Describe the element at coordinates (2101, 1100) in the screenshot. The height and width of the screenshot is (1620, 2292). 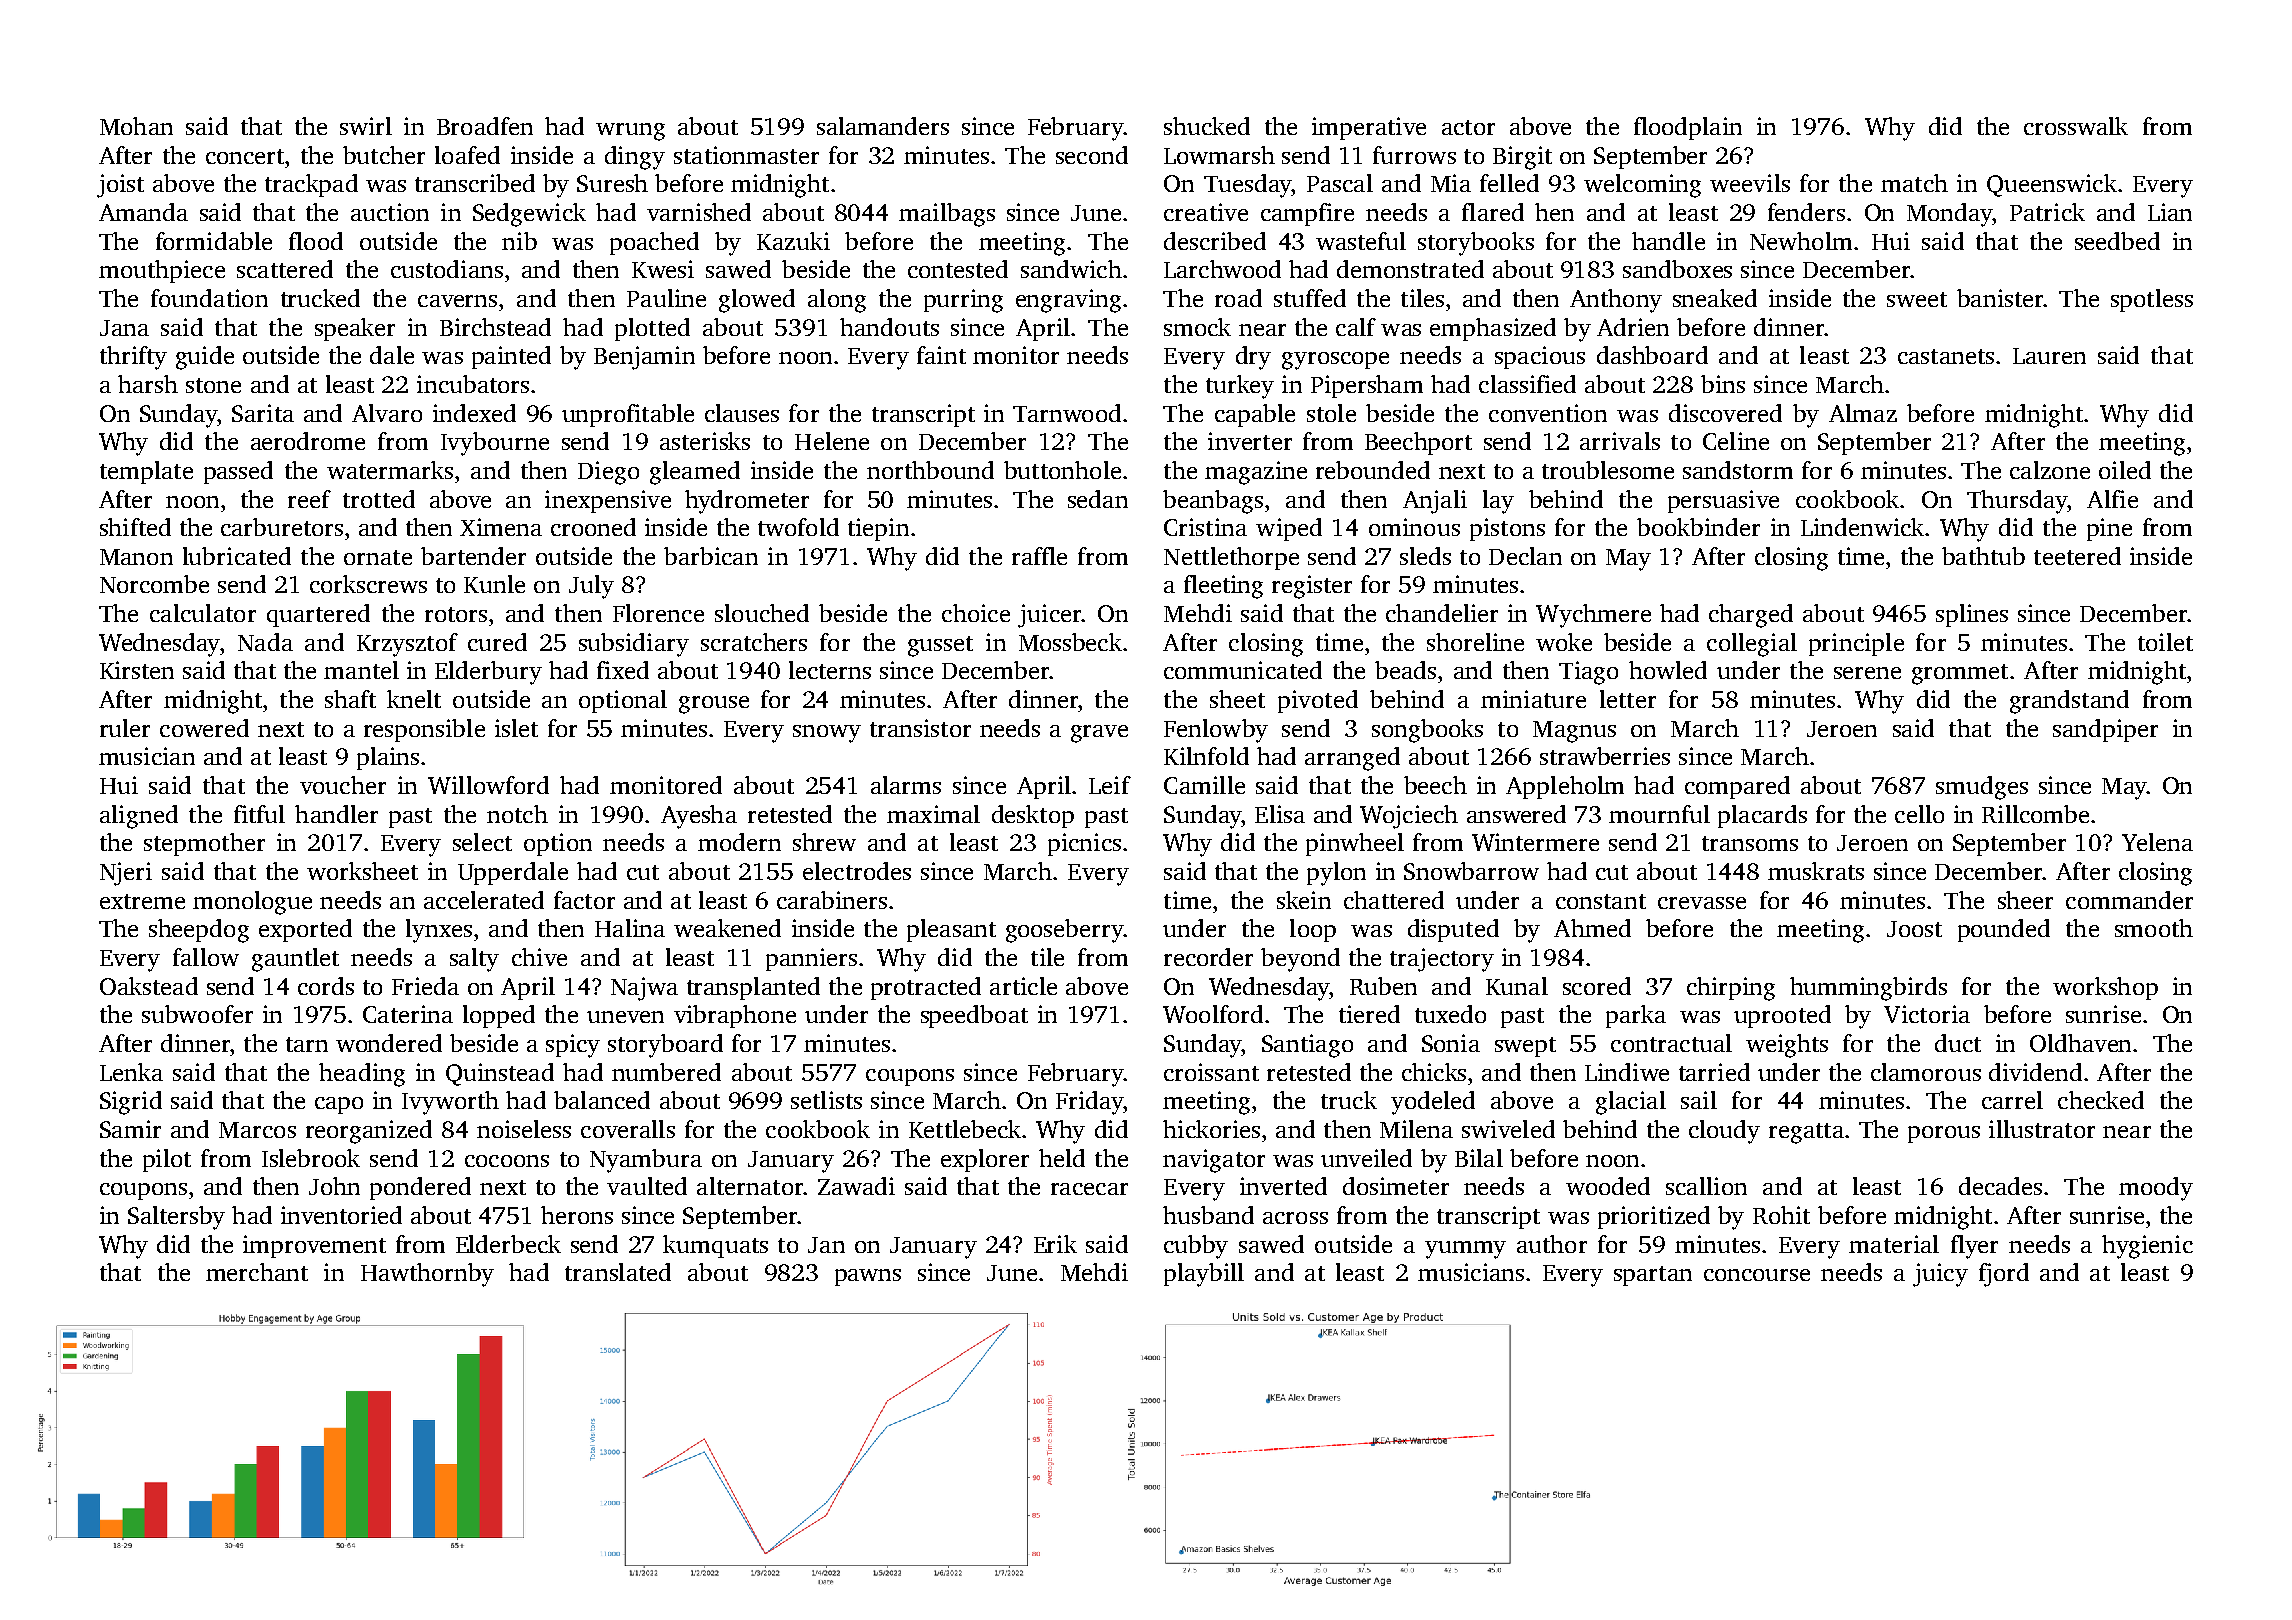
I see `checked` at that location.
